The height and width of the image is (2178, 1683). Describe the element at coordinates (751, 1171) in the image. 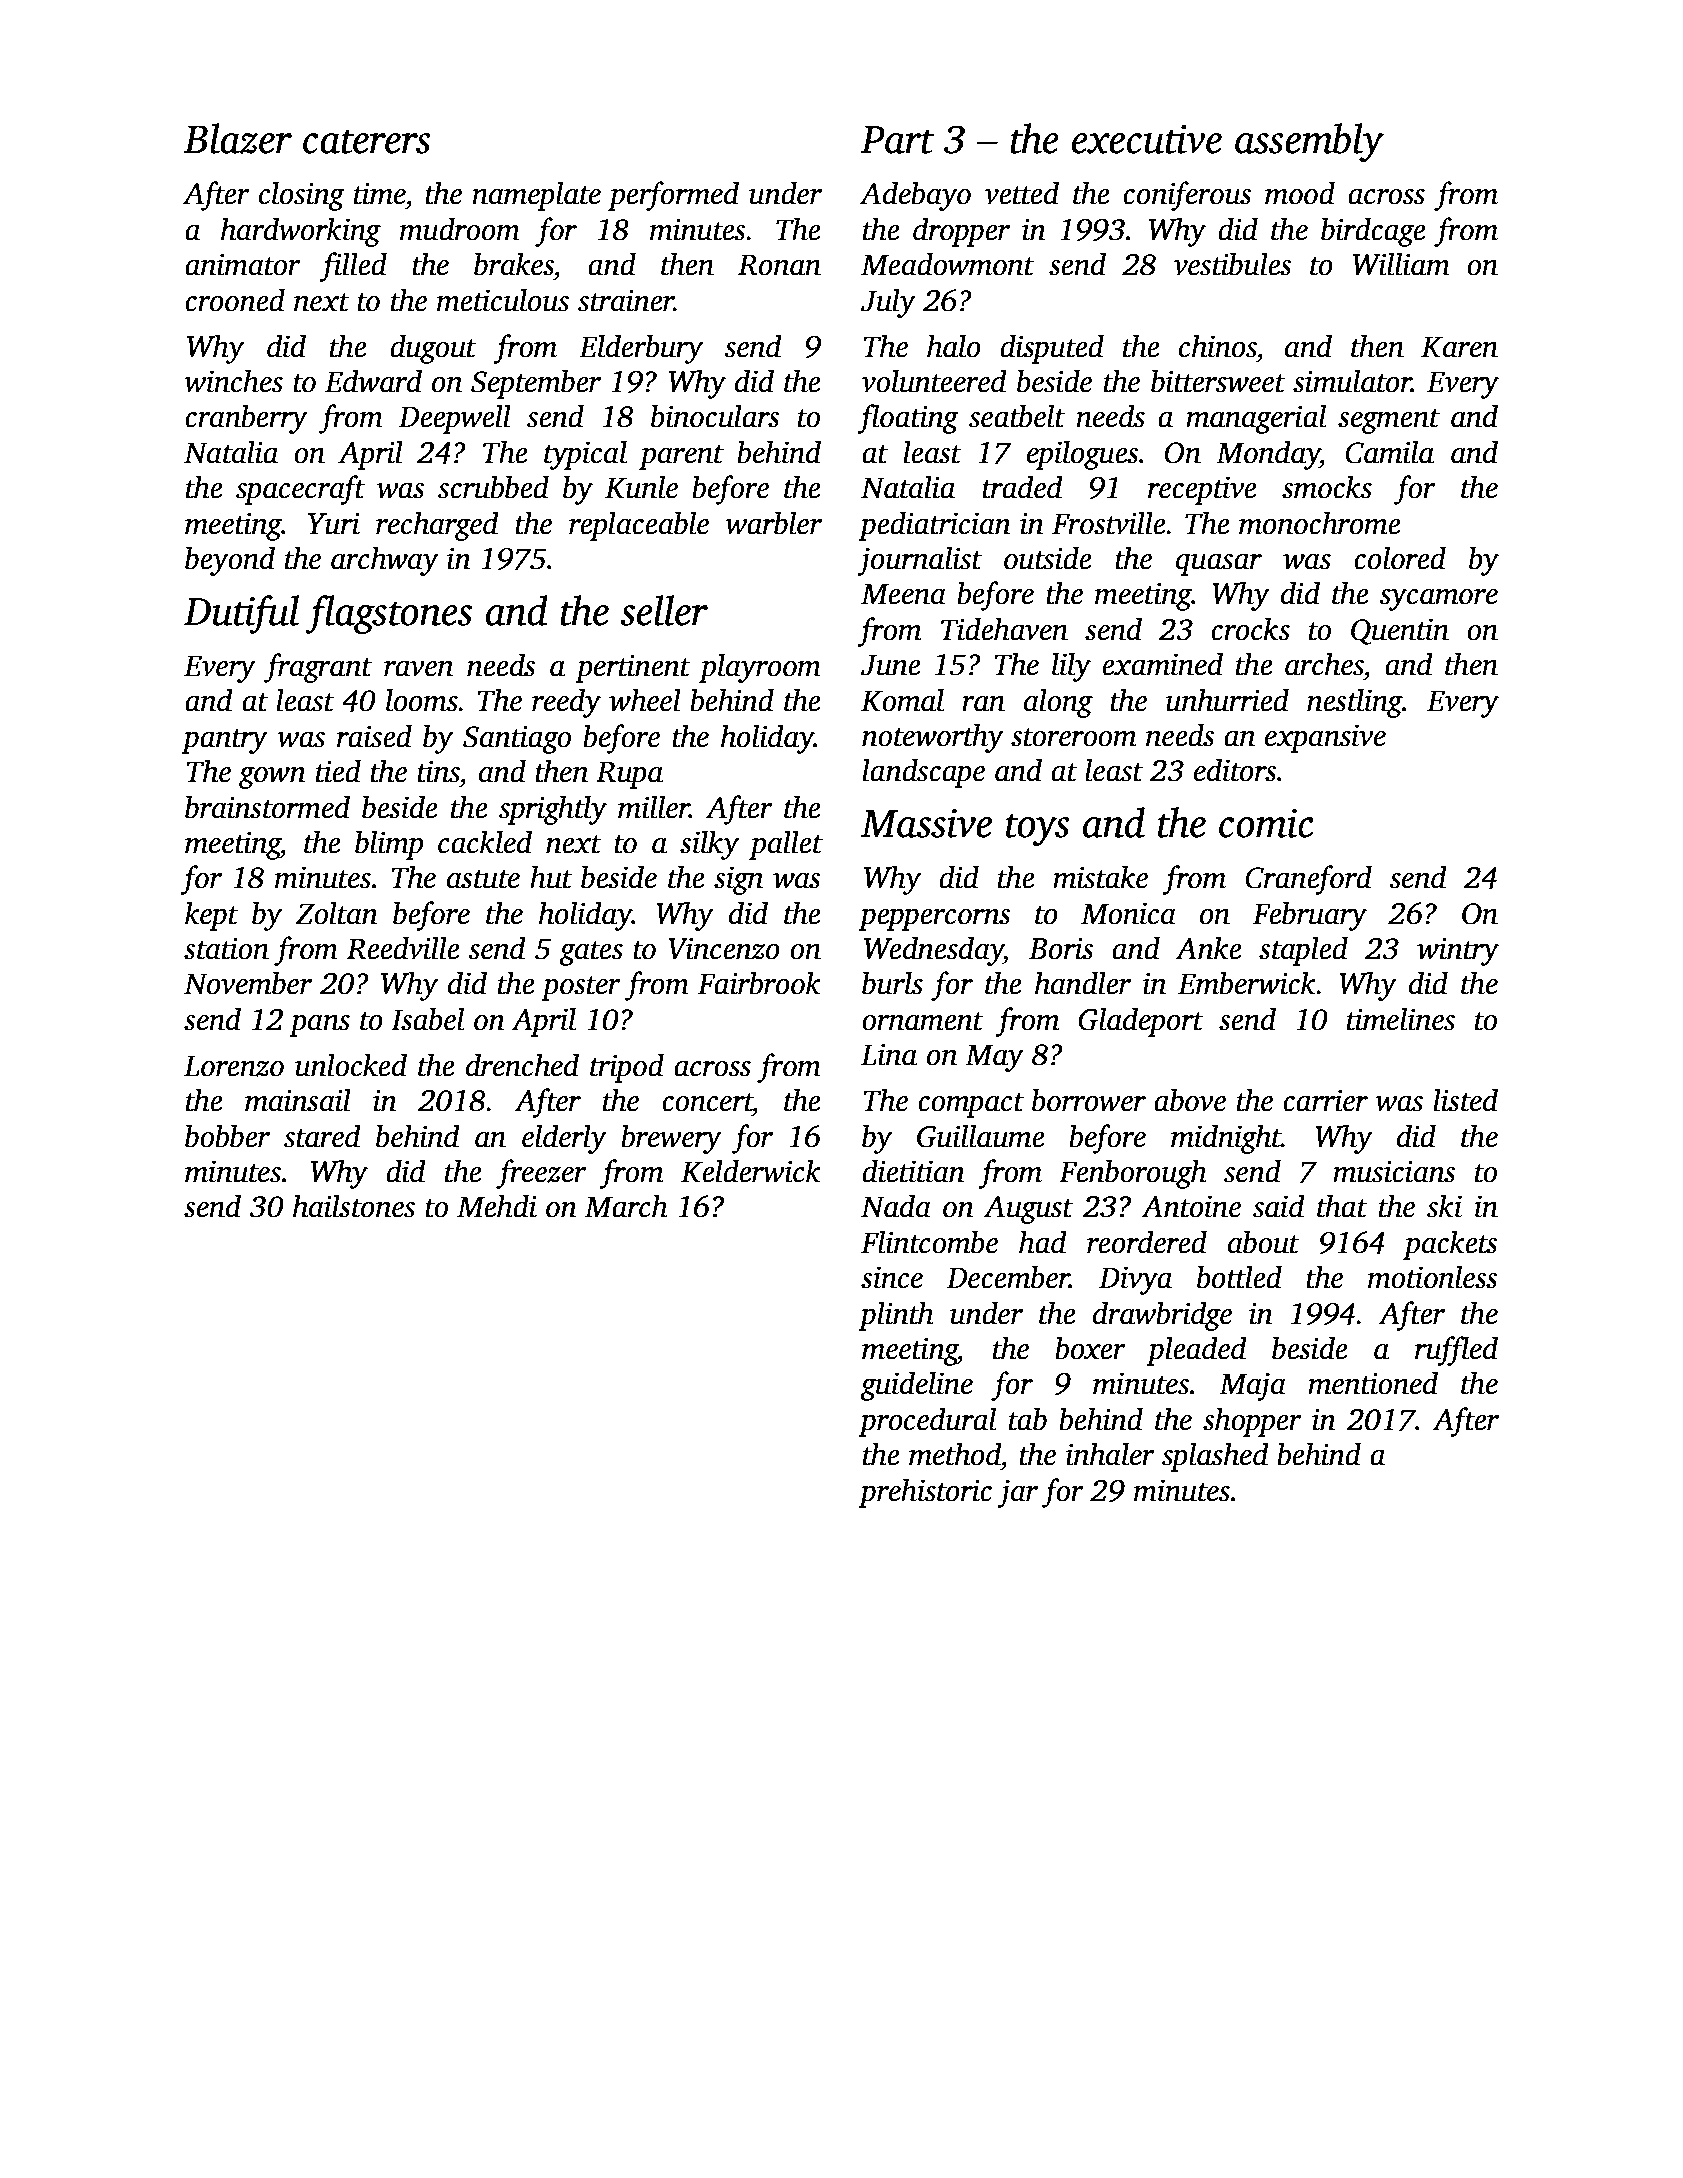

I see `Kelderwick` at that location.
